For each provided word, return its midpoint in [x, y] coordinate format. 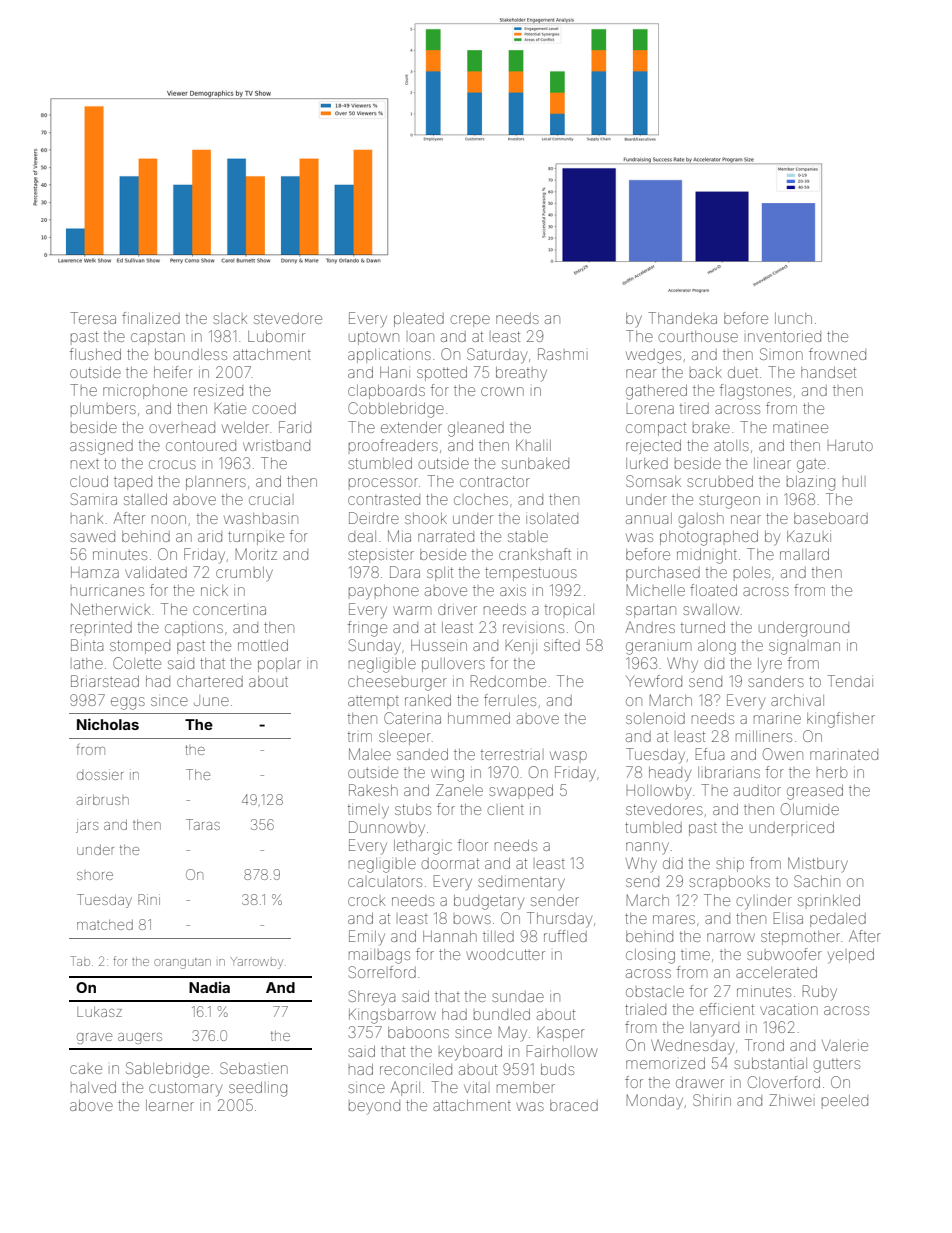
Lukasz [99, 1011]
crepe [470, 321]
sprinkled [829, 900]
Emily [367, 938]
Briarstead [105, 681]
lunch [793, 318]
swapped [521, 792]
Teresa [93, 318]
